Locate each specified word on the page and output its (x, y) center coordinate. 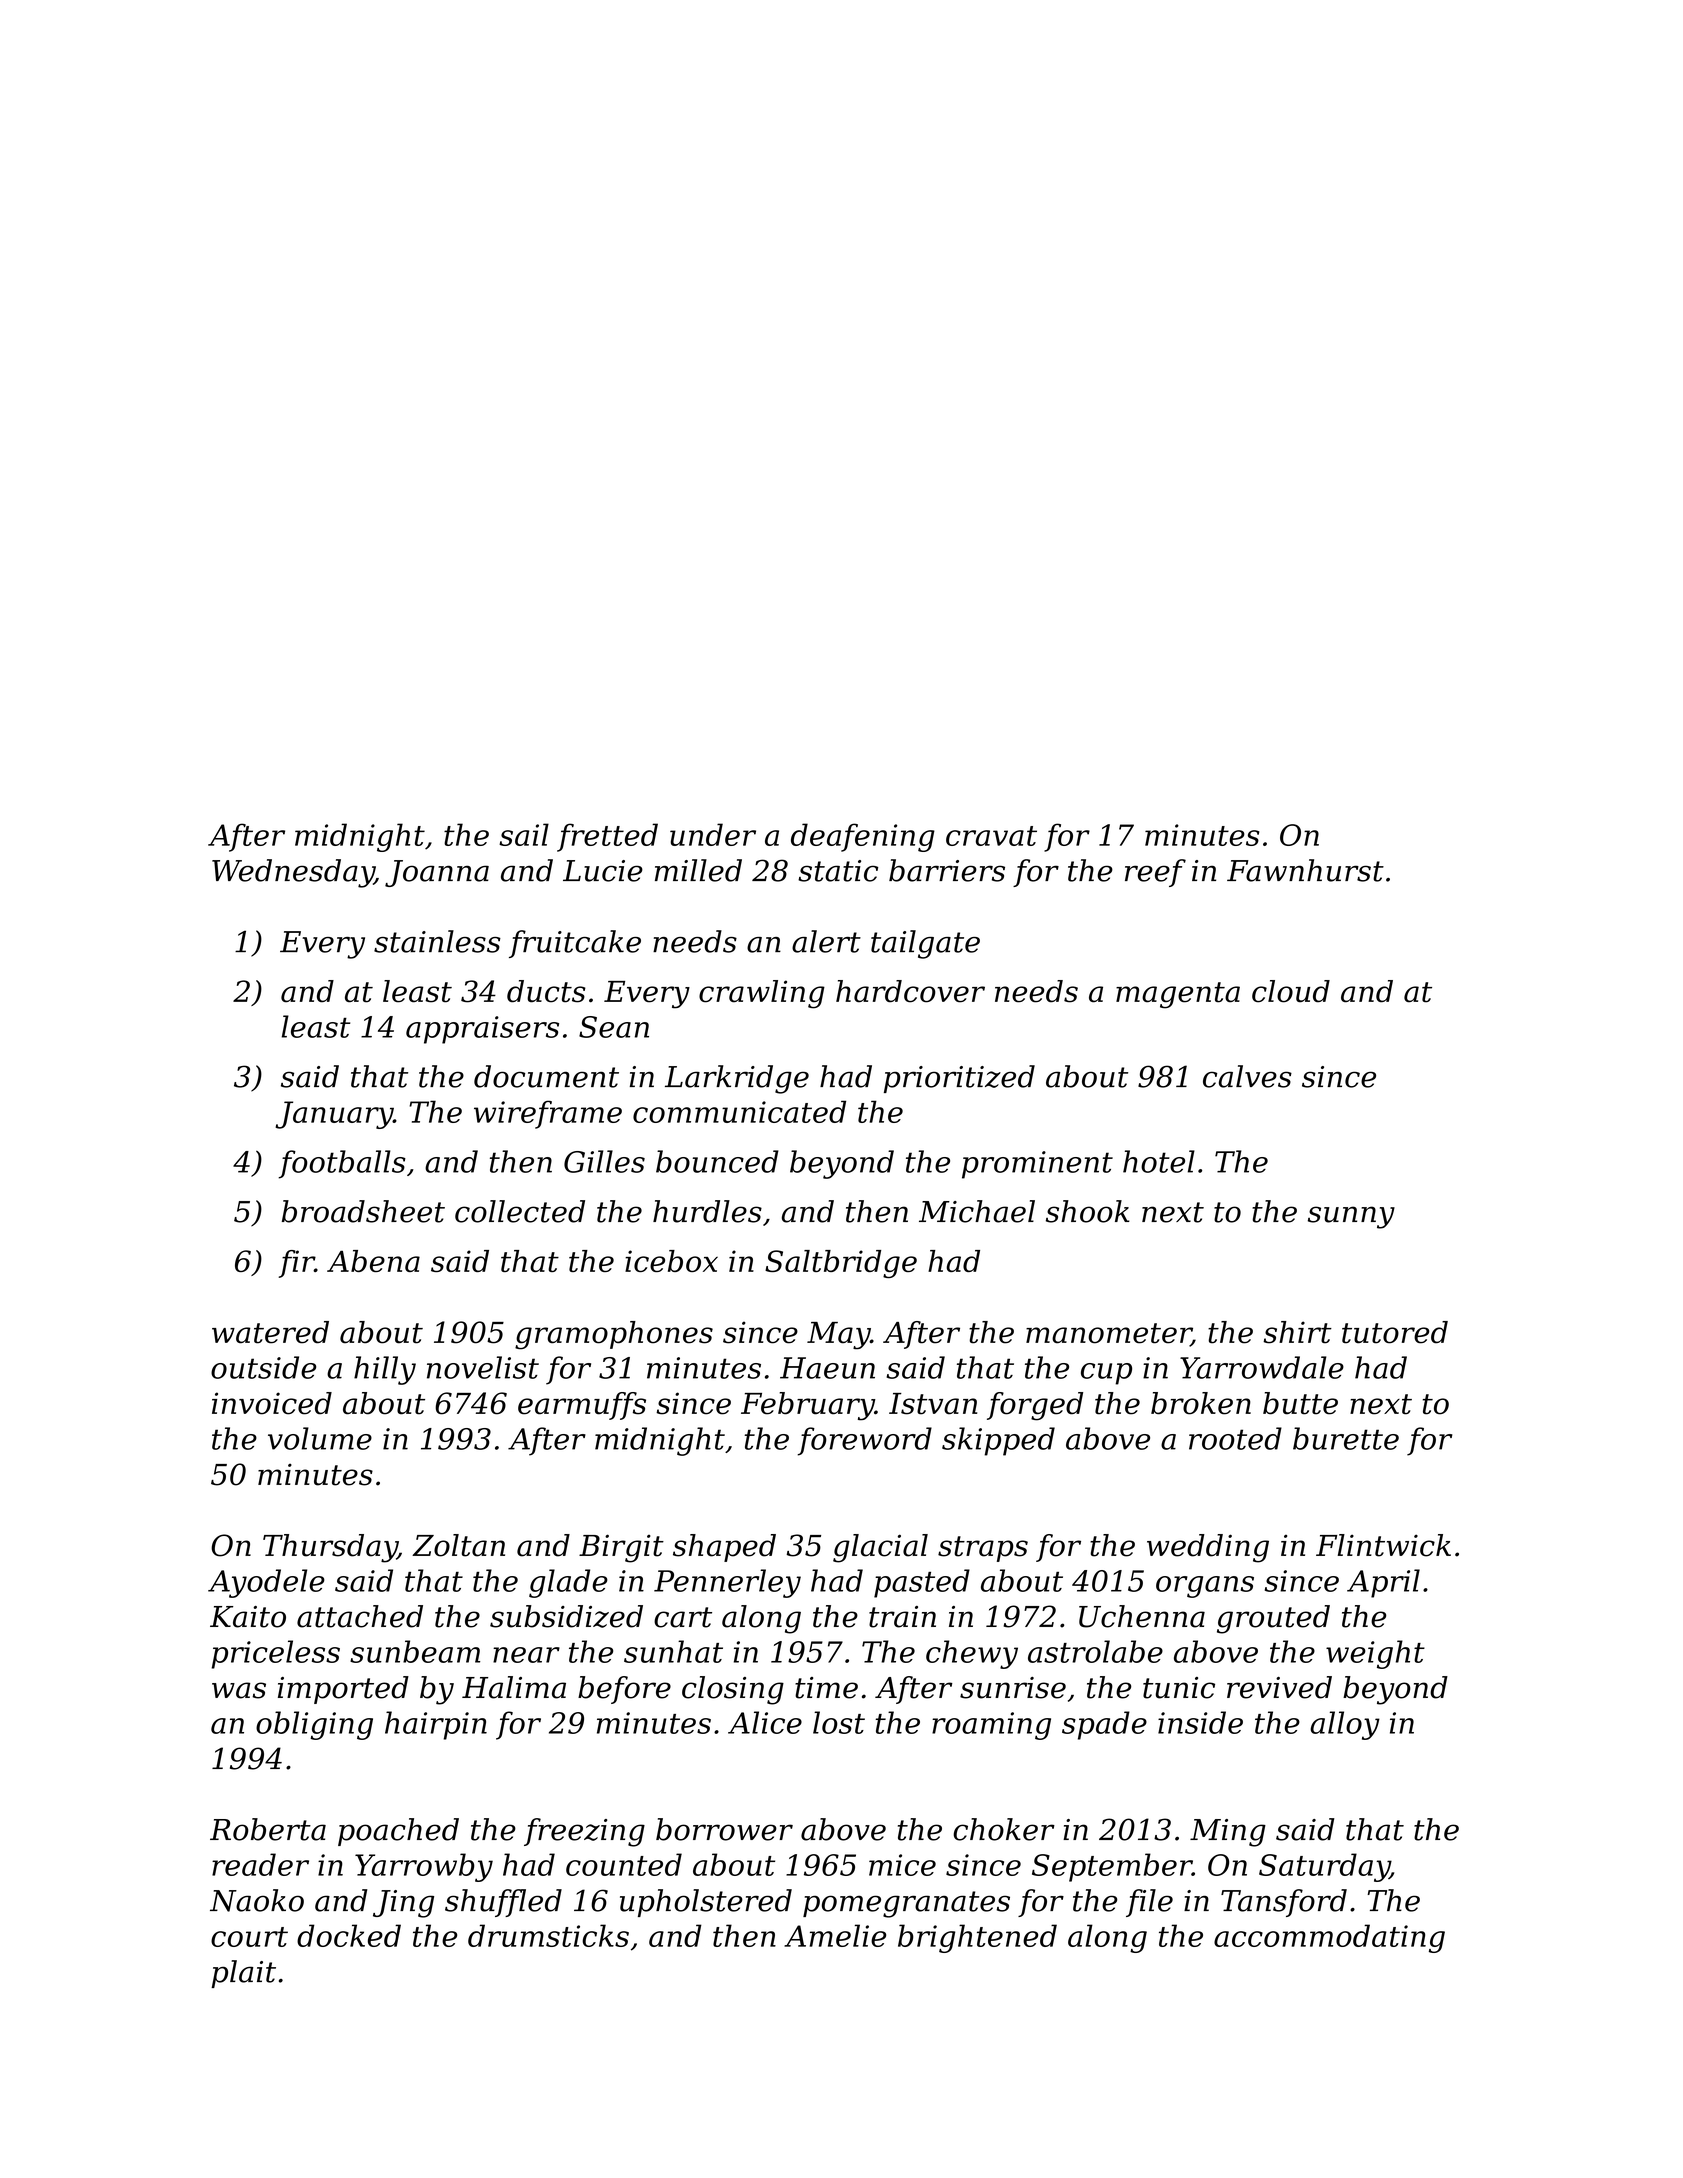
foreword (865, 1441)
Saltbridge (841, 1264)
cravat (991, 836)
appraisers (482, 1030)
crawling (762, 994)
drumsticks (548, 1935)
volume (320, 1438)
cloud (1291, 991)
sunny (1351, 1217)
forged (1035, 1406)
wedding (1208, 1548)
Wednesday (293, 873)
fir (297, 1264)
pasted (922, 1583)
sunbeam (415, 1651)
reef (1155, 873)
